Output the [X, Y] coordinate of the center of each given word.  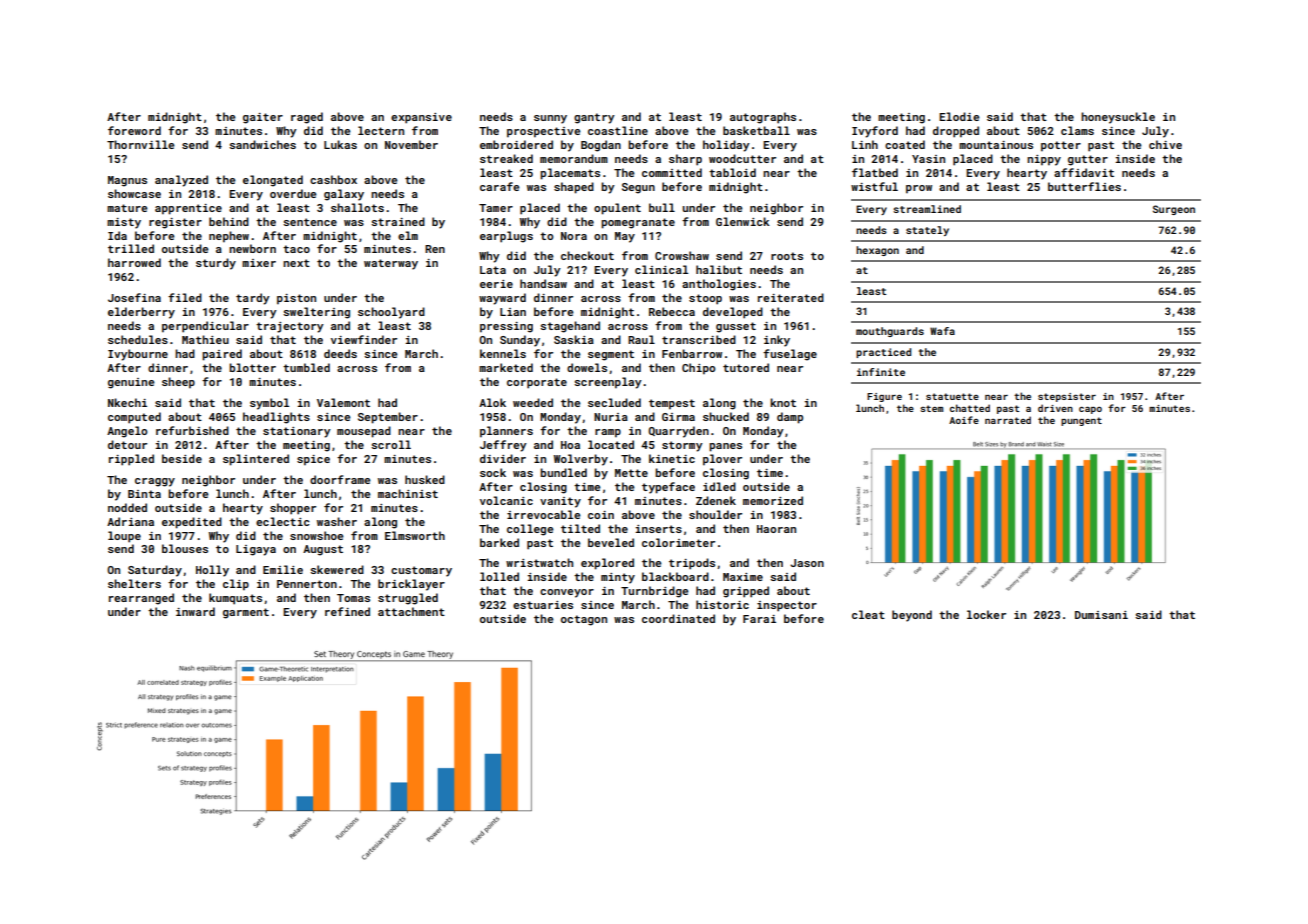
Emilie [283, 569]
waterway [391, 264]
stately [927, 231]
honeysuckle [1118, 118]
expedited [192, 523]
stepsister [1067, 397]
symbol [269, 404]
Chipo [698, 369]
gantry [594, 118]
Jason [807, 563]
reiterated [791, 297]
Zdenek [716, 500]
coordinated [678, 618]
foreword [134, 130]
